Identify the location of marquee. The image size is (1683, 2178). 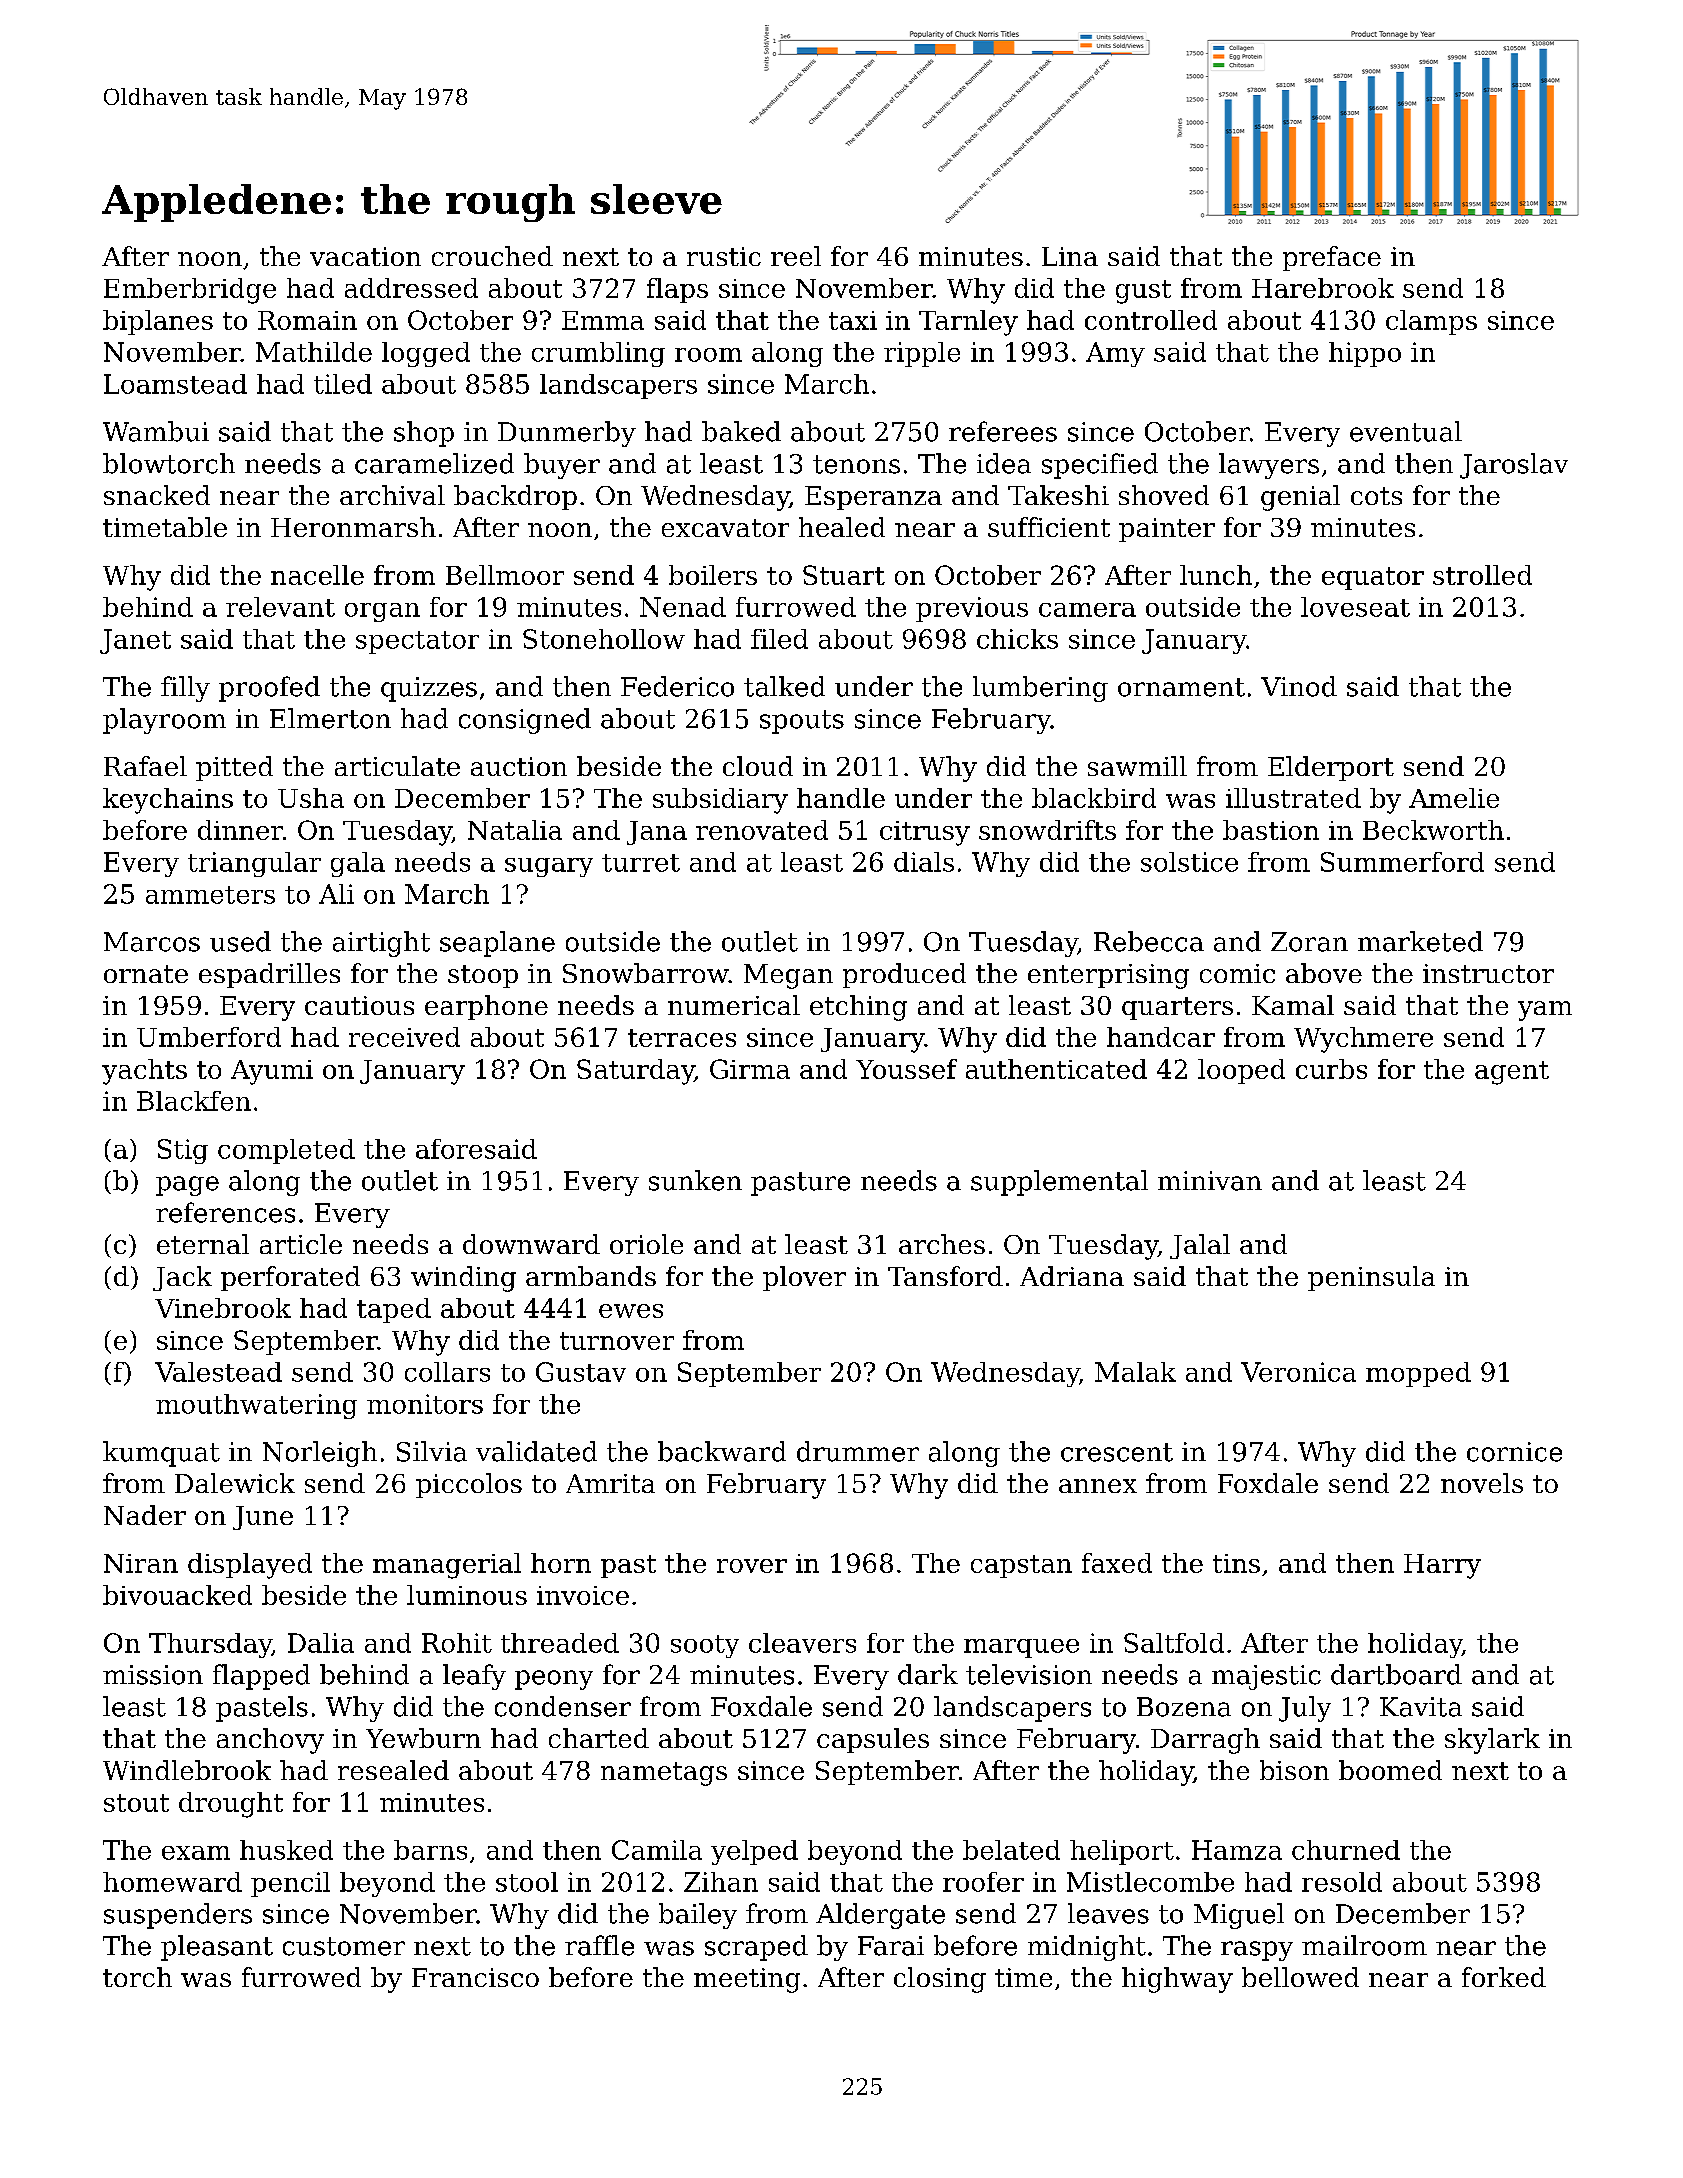
(1021, 1648).
